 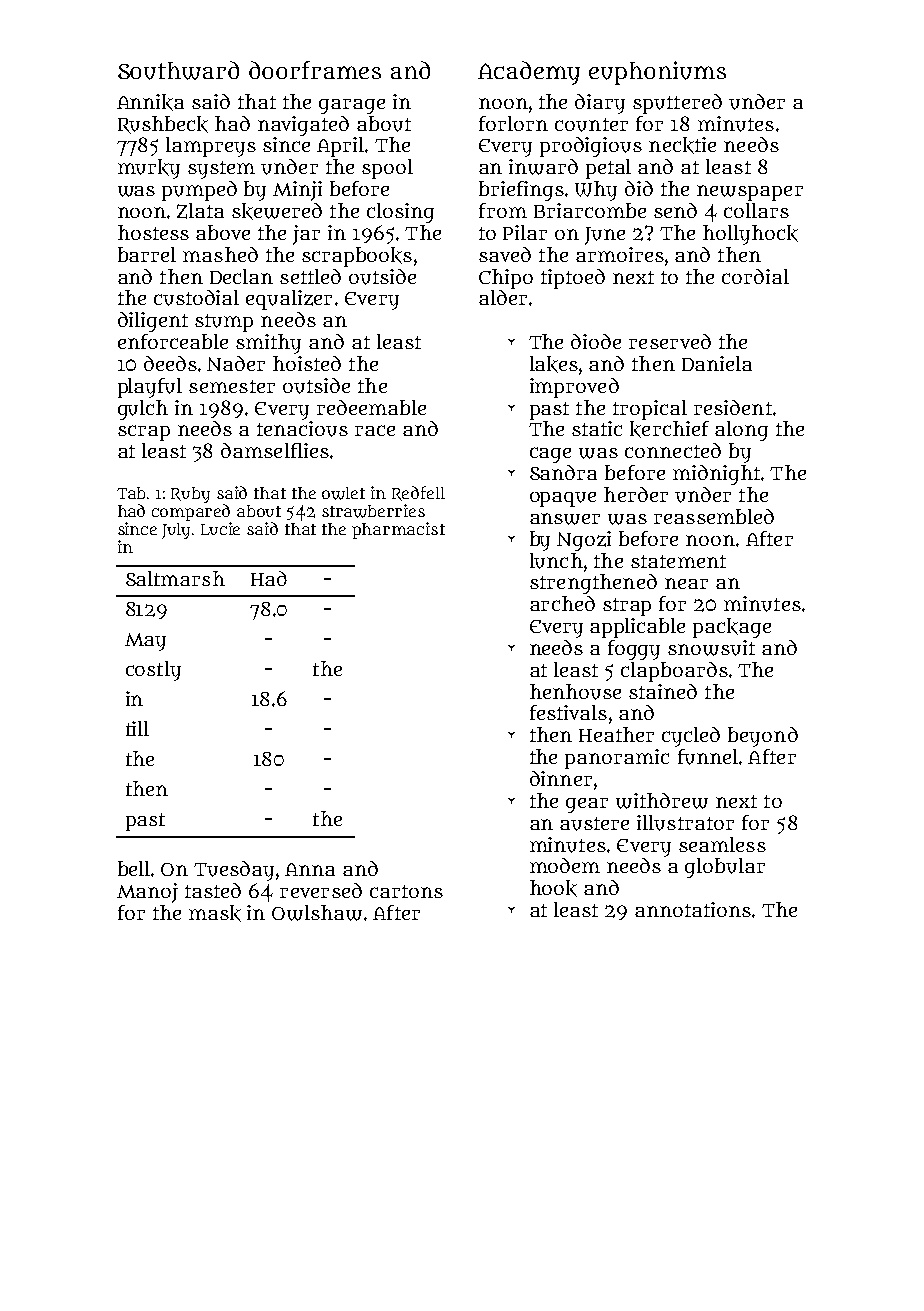 What do you see at coordinates (143, 410) in the screenshot?
I see `gulch` at bounding box center [143, 410].
